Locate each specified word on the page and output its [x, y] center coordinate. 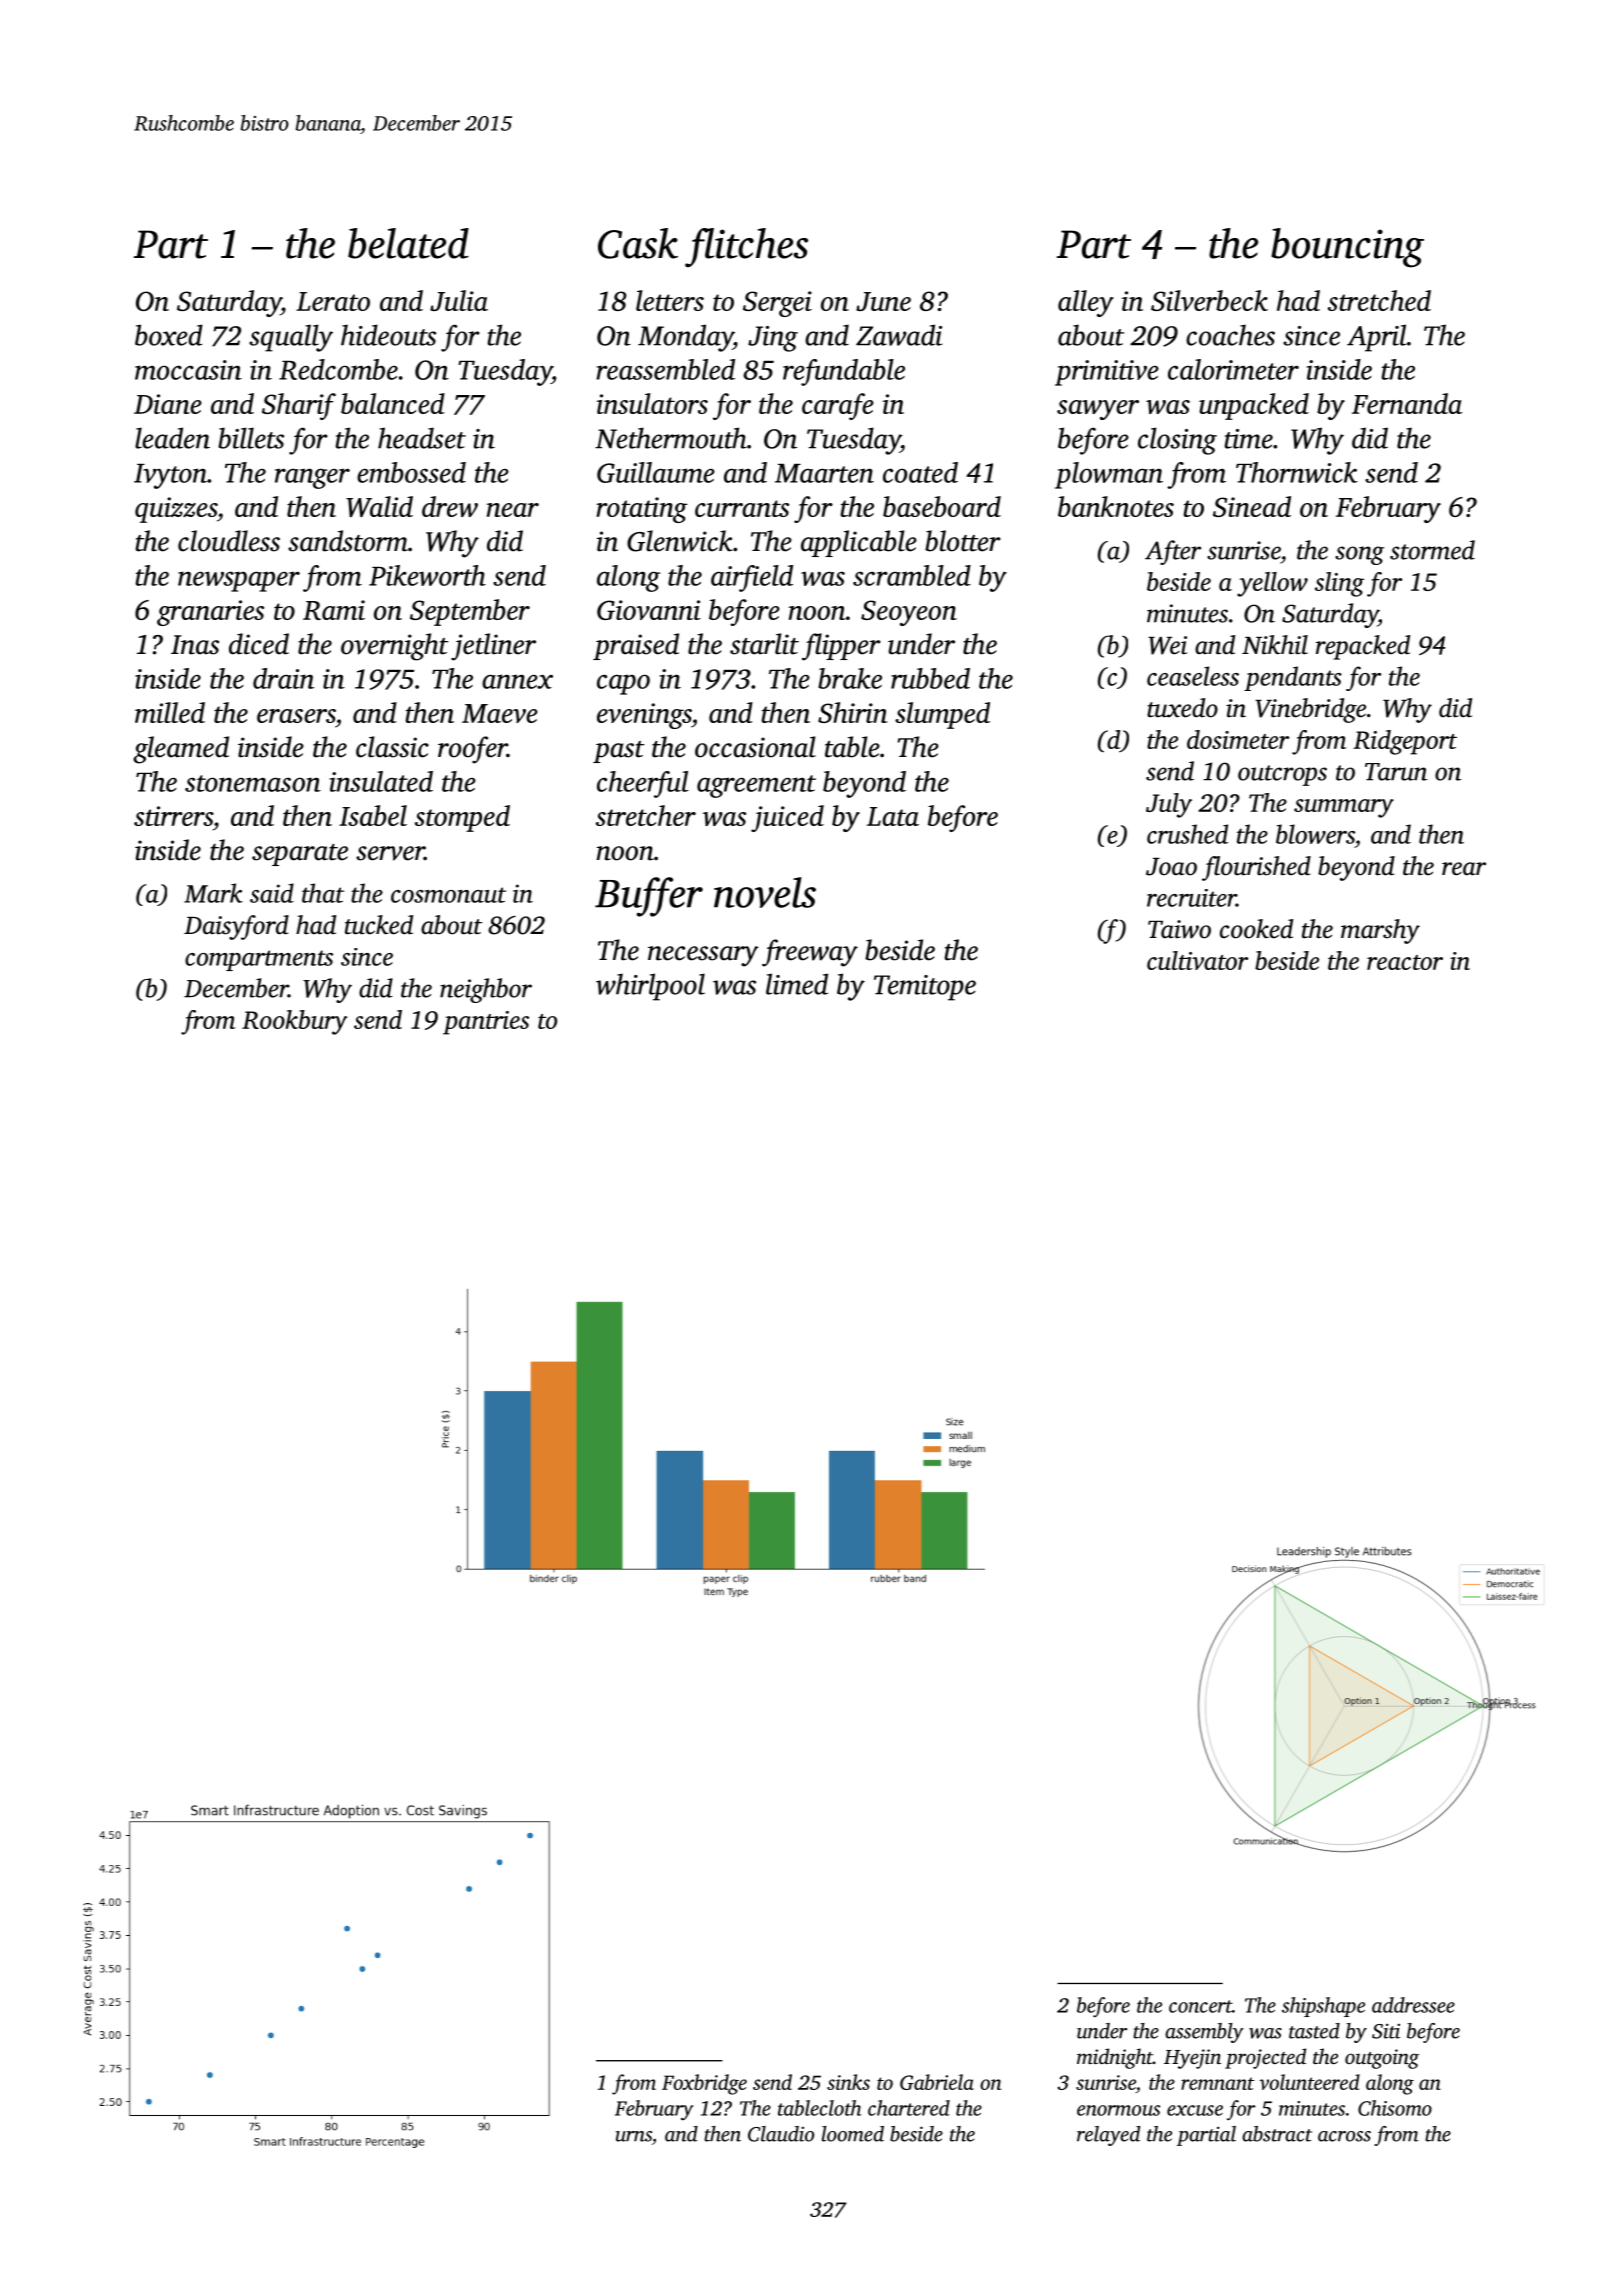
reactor [1405, 962]
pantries [486, 1023]
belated [408, 243]
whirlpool [650, 987]
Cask [638, 243]
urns [634, 2136]
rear [1464, 869]
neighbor [486, 990]
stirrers [173, 816]
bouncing [1347, 248]
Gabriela [937, 2082]
